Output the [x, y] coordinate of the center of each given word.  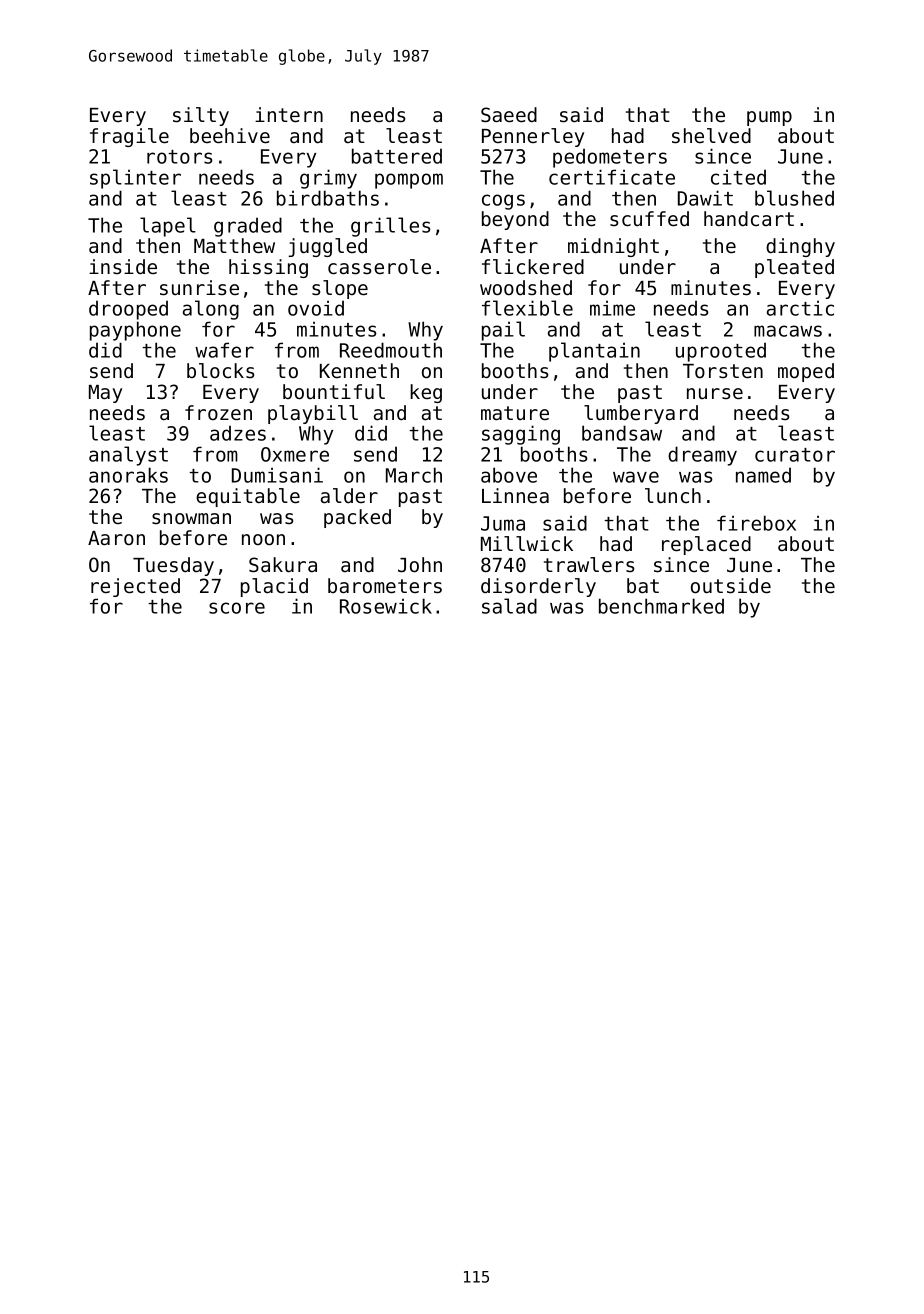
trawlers [589, 565]
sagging [521, 435]
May [105, 394]
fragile [129, 137]
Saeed [509, 115]
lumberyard [641, 414]
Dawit [705, 198]
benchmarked [661, 606]
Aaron [116, 538]
